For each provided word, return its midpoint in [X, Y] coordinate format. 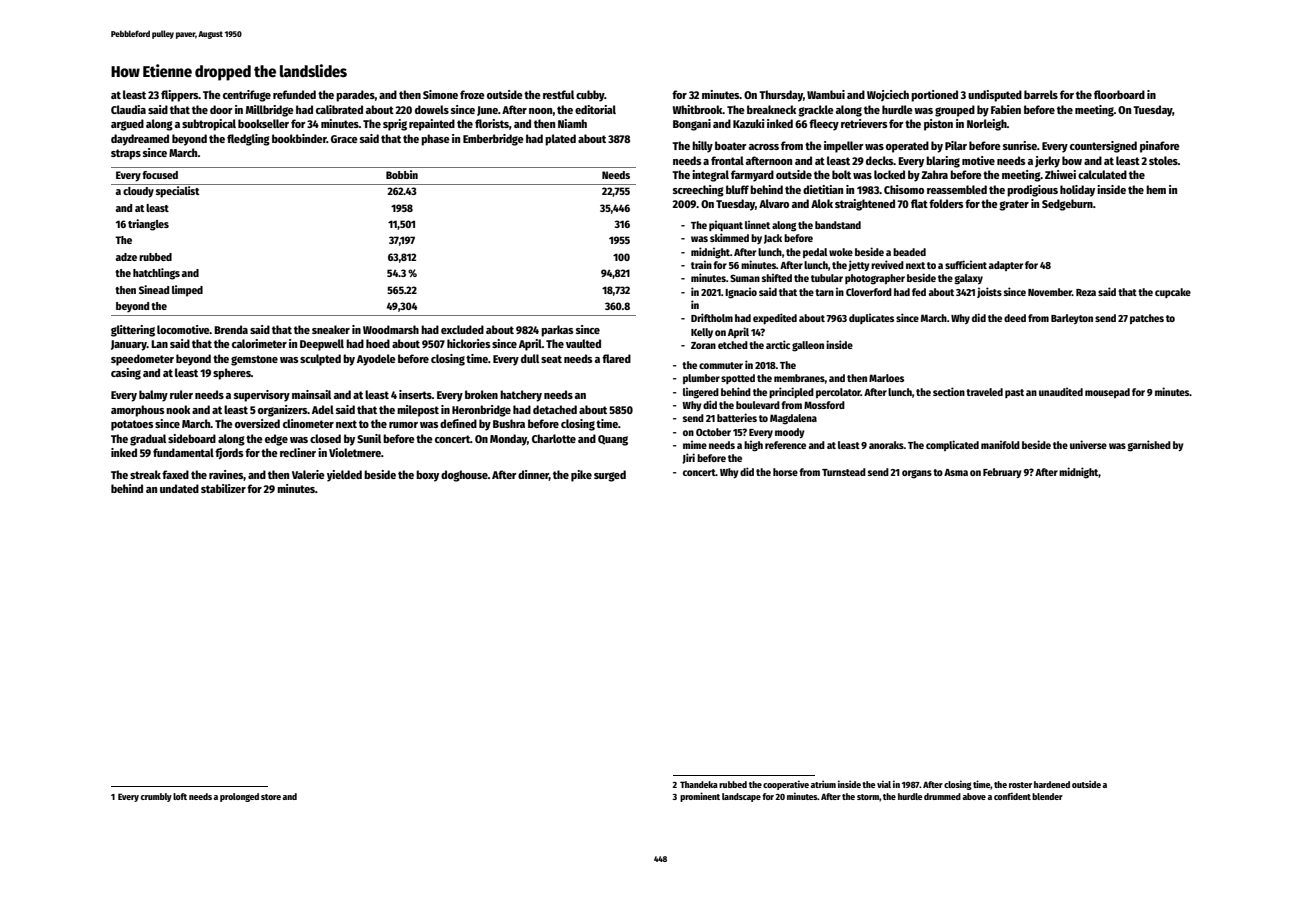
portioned [934, 96]
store [271, 797]
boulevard [758, 405]
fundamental [183, 452]
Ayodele [376, 360]
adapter [1006, 266]
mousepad [1107, 393]
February [1002, 473]
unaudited [1061, 391]
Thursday [781, 96]
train [701, 264]
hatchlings [156, 274]
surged [610, 476]
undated [179, 488]
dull [530, 358]
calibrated [339, 109]
